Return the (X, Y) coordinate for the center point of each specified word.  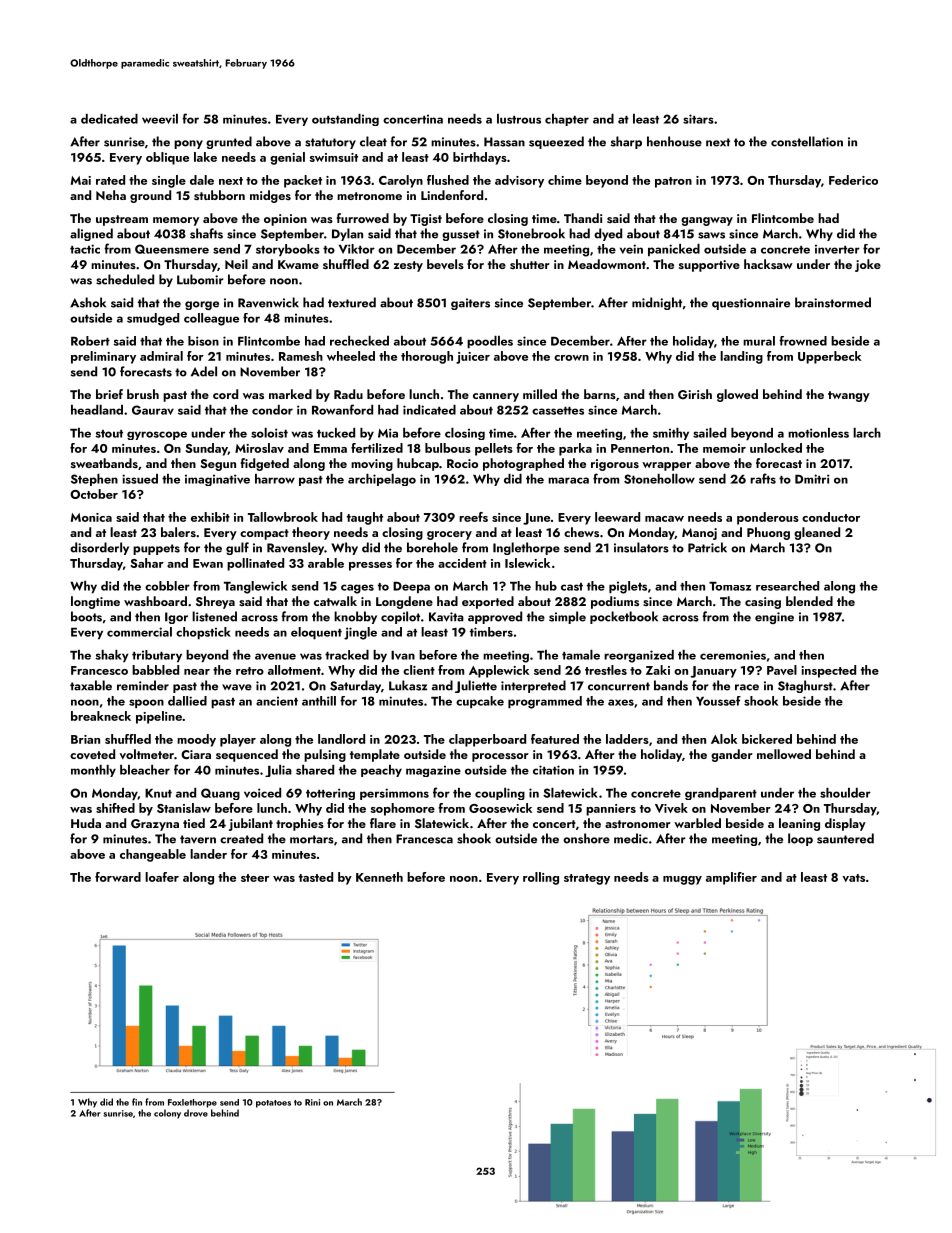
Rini (312, 1102)
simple (567, 617)
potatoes (273, 1104)
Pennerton (640, 448)
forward (118, 877)
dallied (187, 701)
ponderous (768, 518)
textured (352, 302)
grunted (229, 142)
